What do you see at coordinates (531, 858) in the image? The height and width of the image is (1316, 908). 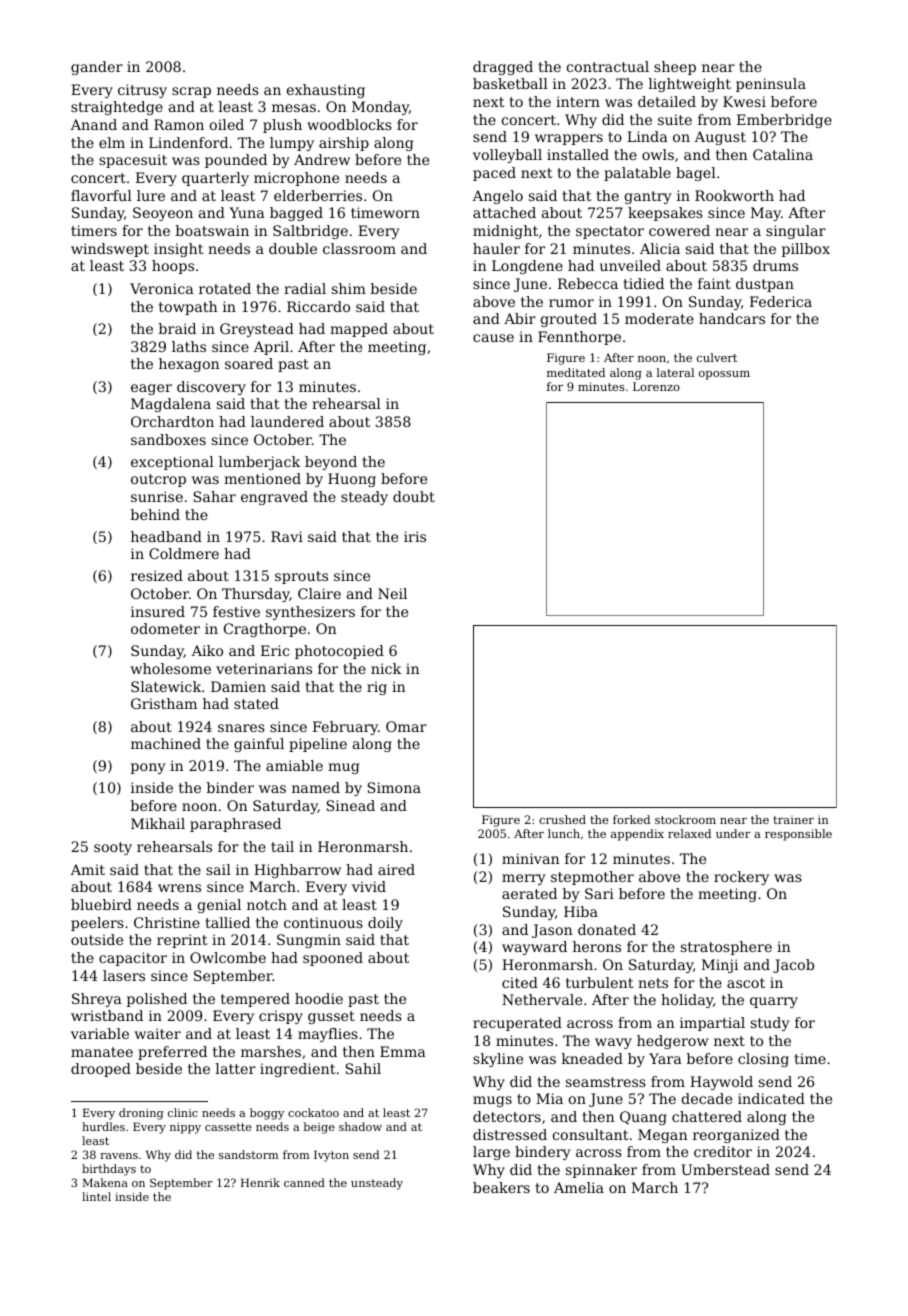 I see `minivan` at bounding box center [531, 858].
